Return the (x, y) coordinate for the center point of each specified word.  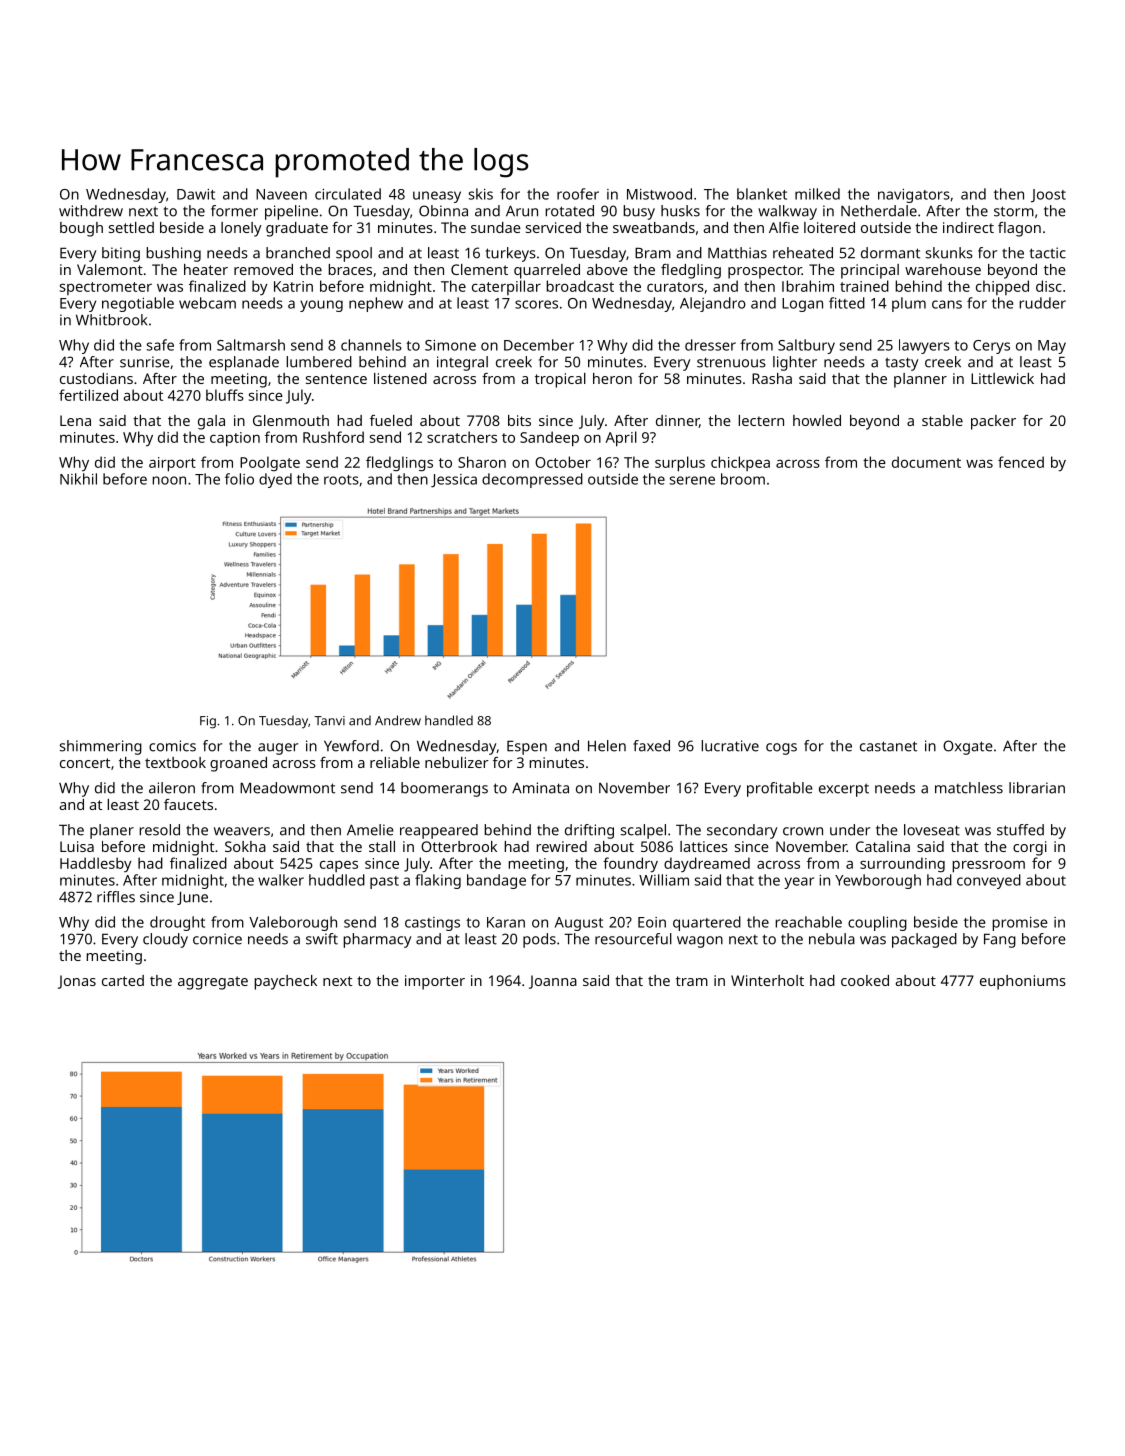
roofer (578, 194)
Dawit (196, 194)
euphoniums (1023, 982)
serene (692, 480)
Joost (1048, 196)
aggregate (213, 983)
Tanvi (329, 721)
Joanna (553, 982)
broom (743, 479)
